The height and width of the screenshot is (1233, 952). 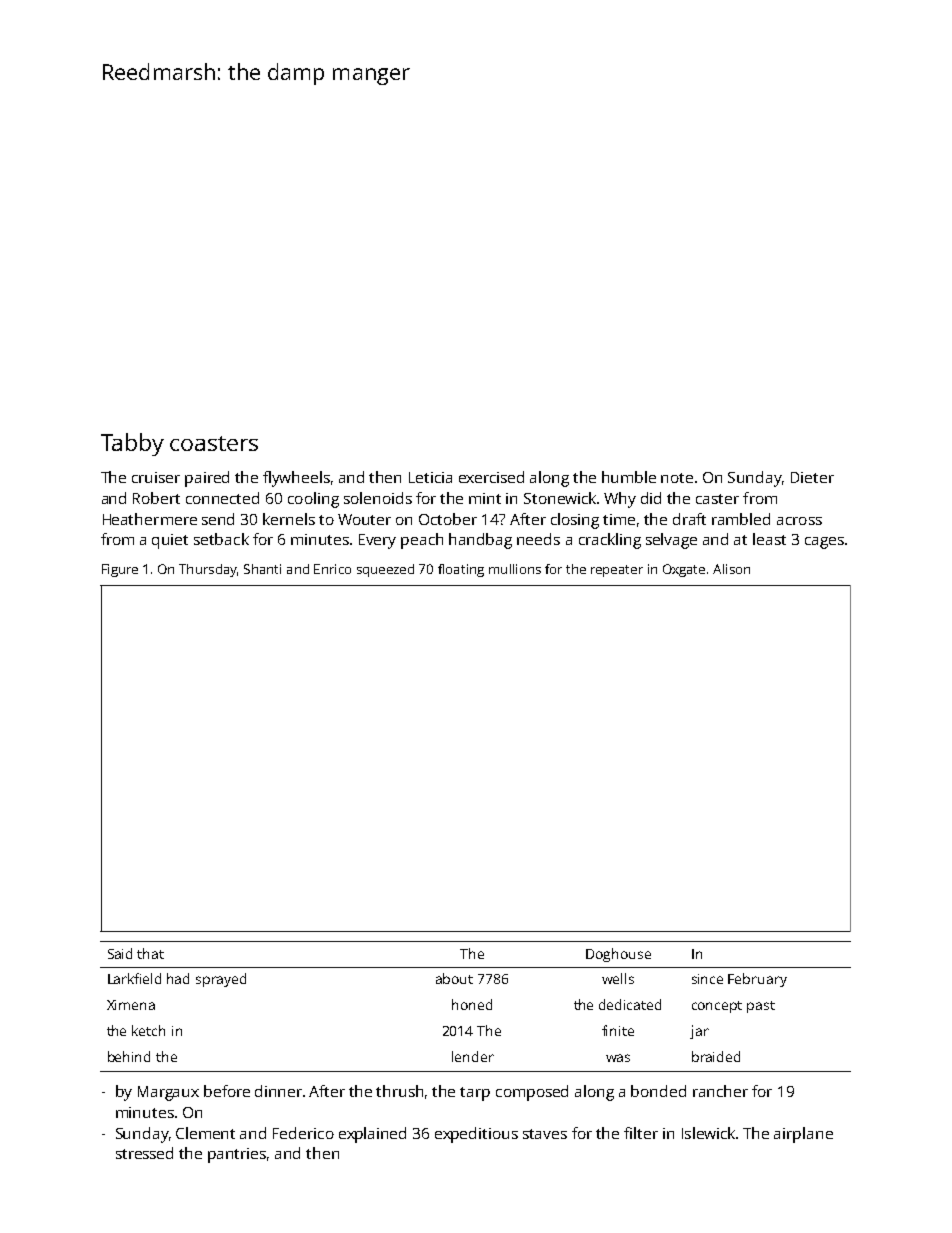 What do you see at coordinates (385, 570) in the screenshot?
I see `squeezed` at bounding box center [385, 570].
